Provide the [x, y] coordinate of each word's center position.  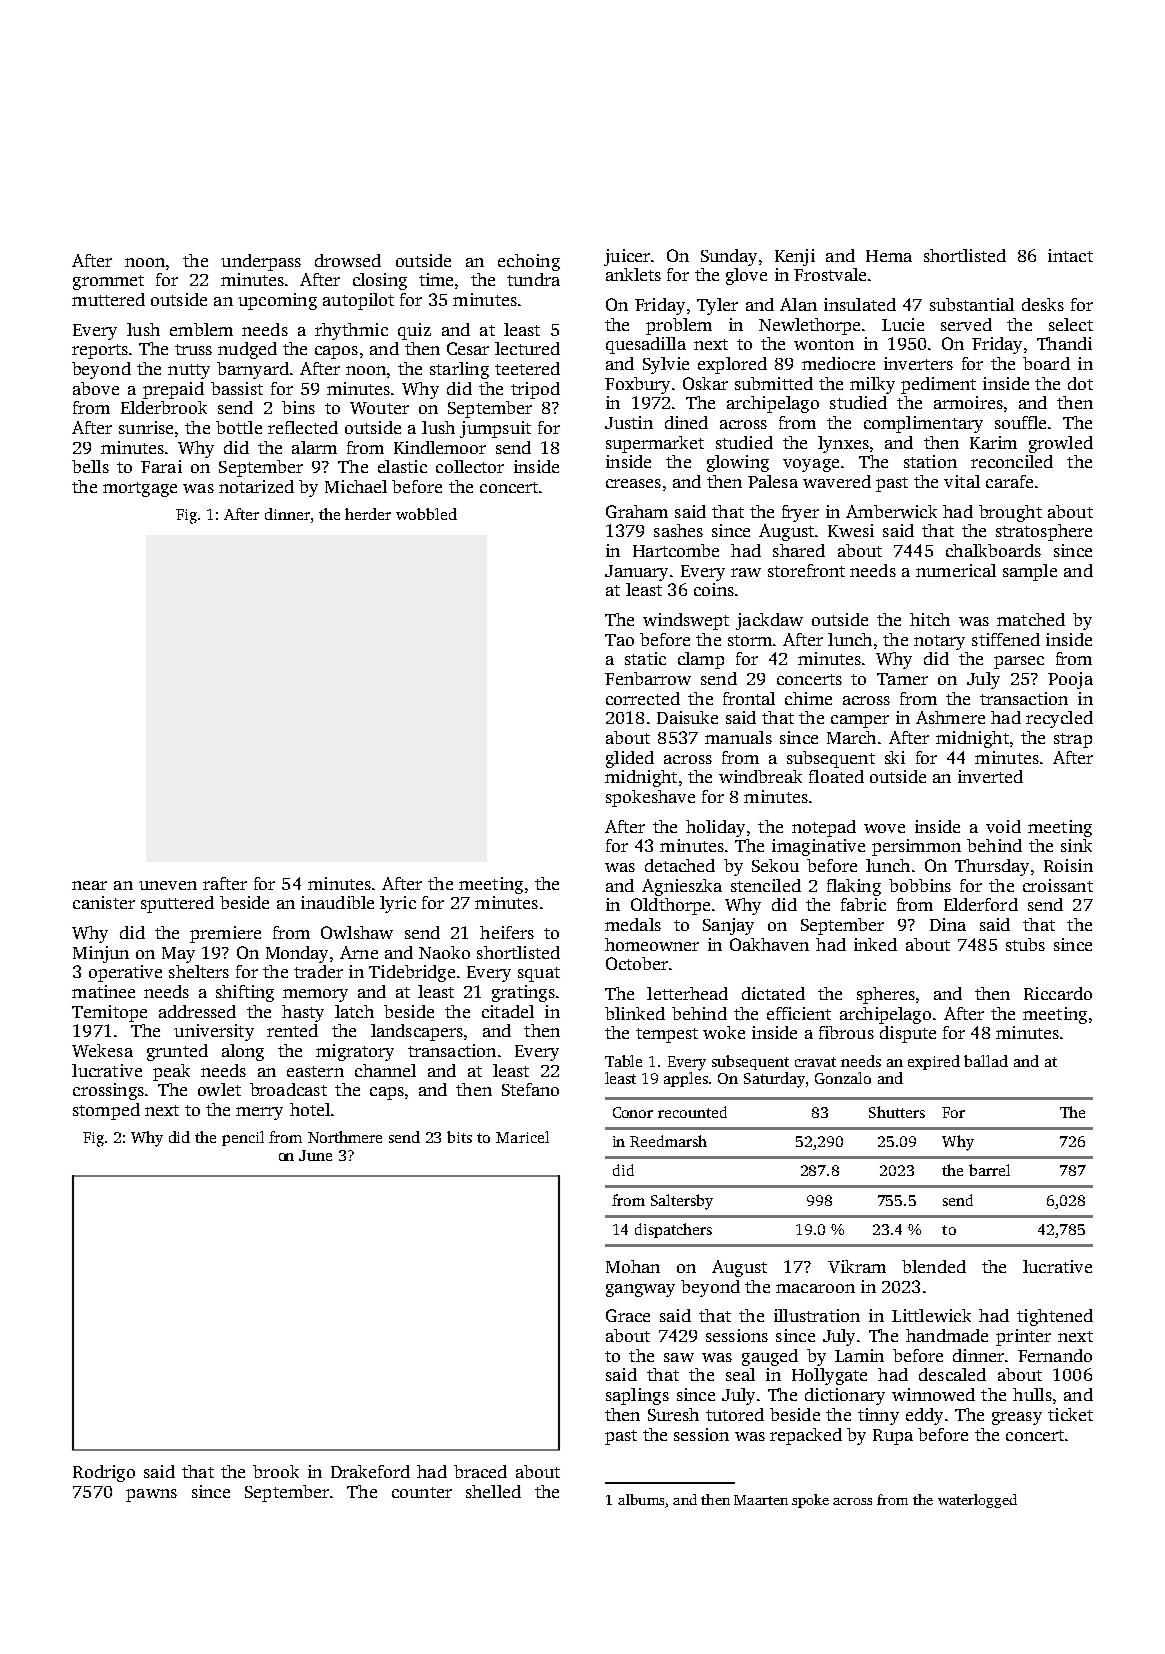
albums [641, 1499]
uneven [168, 885]
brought [1010, 513]
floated [836, 776]
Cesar [468, 348]
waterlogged [977, 1501]
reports [100, 351]
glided [630, 759]
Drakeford [370, 1471]
